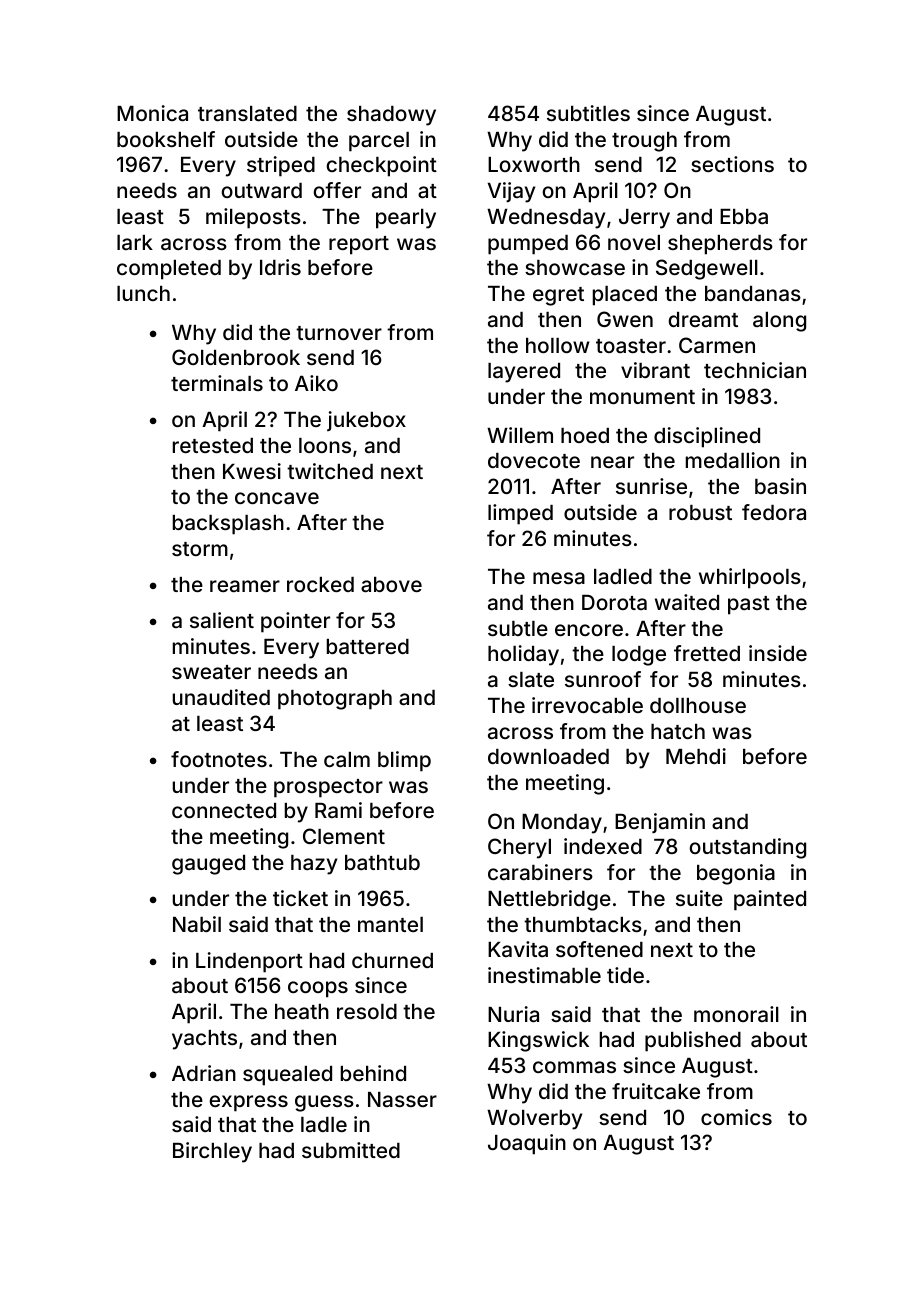 This document has height=1311, width=924. What do you see at coordinates (736, 1117) in the document?
I see `comics` at bounding box center [736, 1117].
